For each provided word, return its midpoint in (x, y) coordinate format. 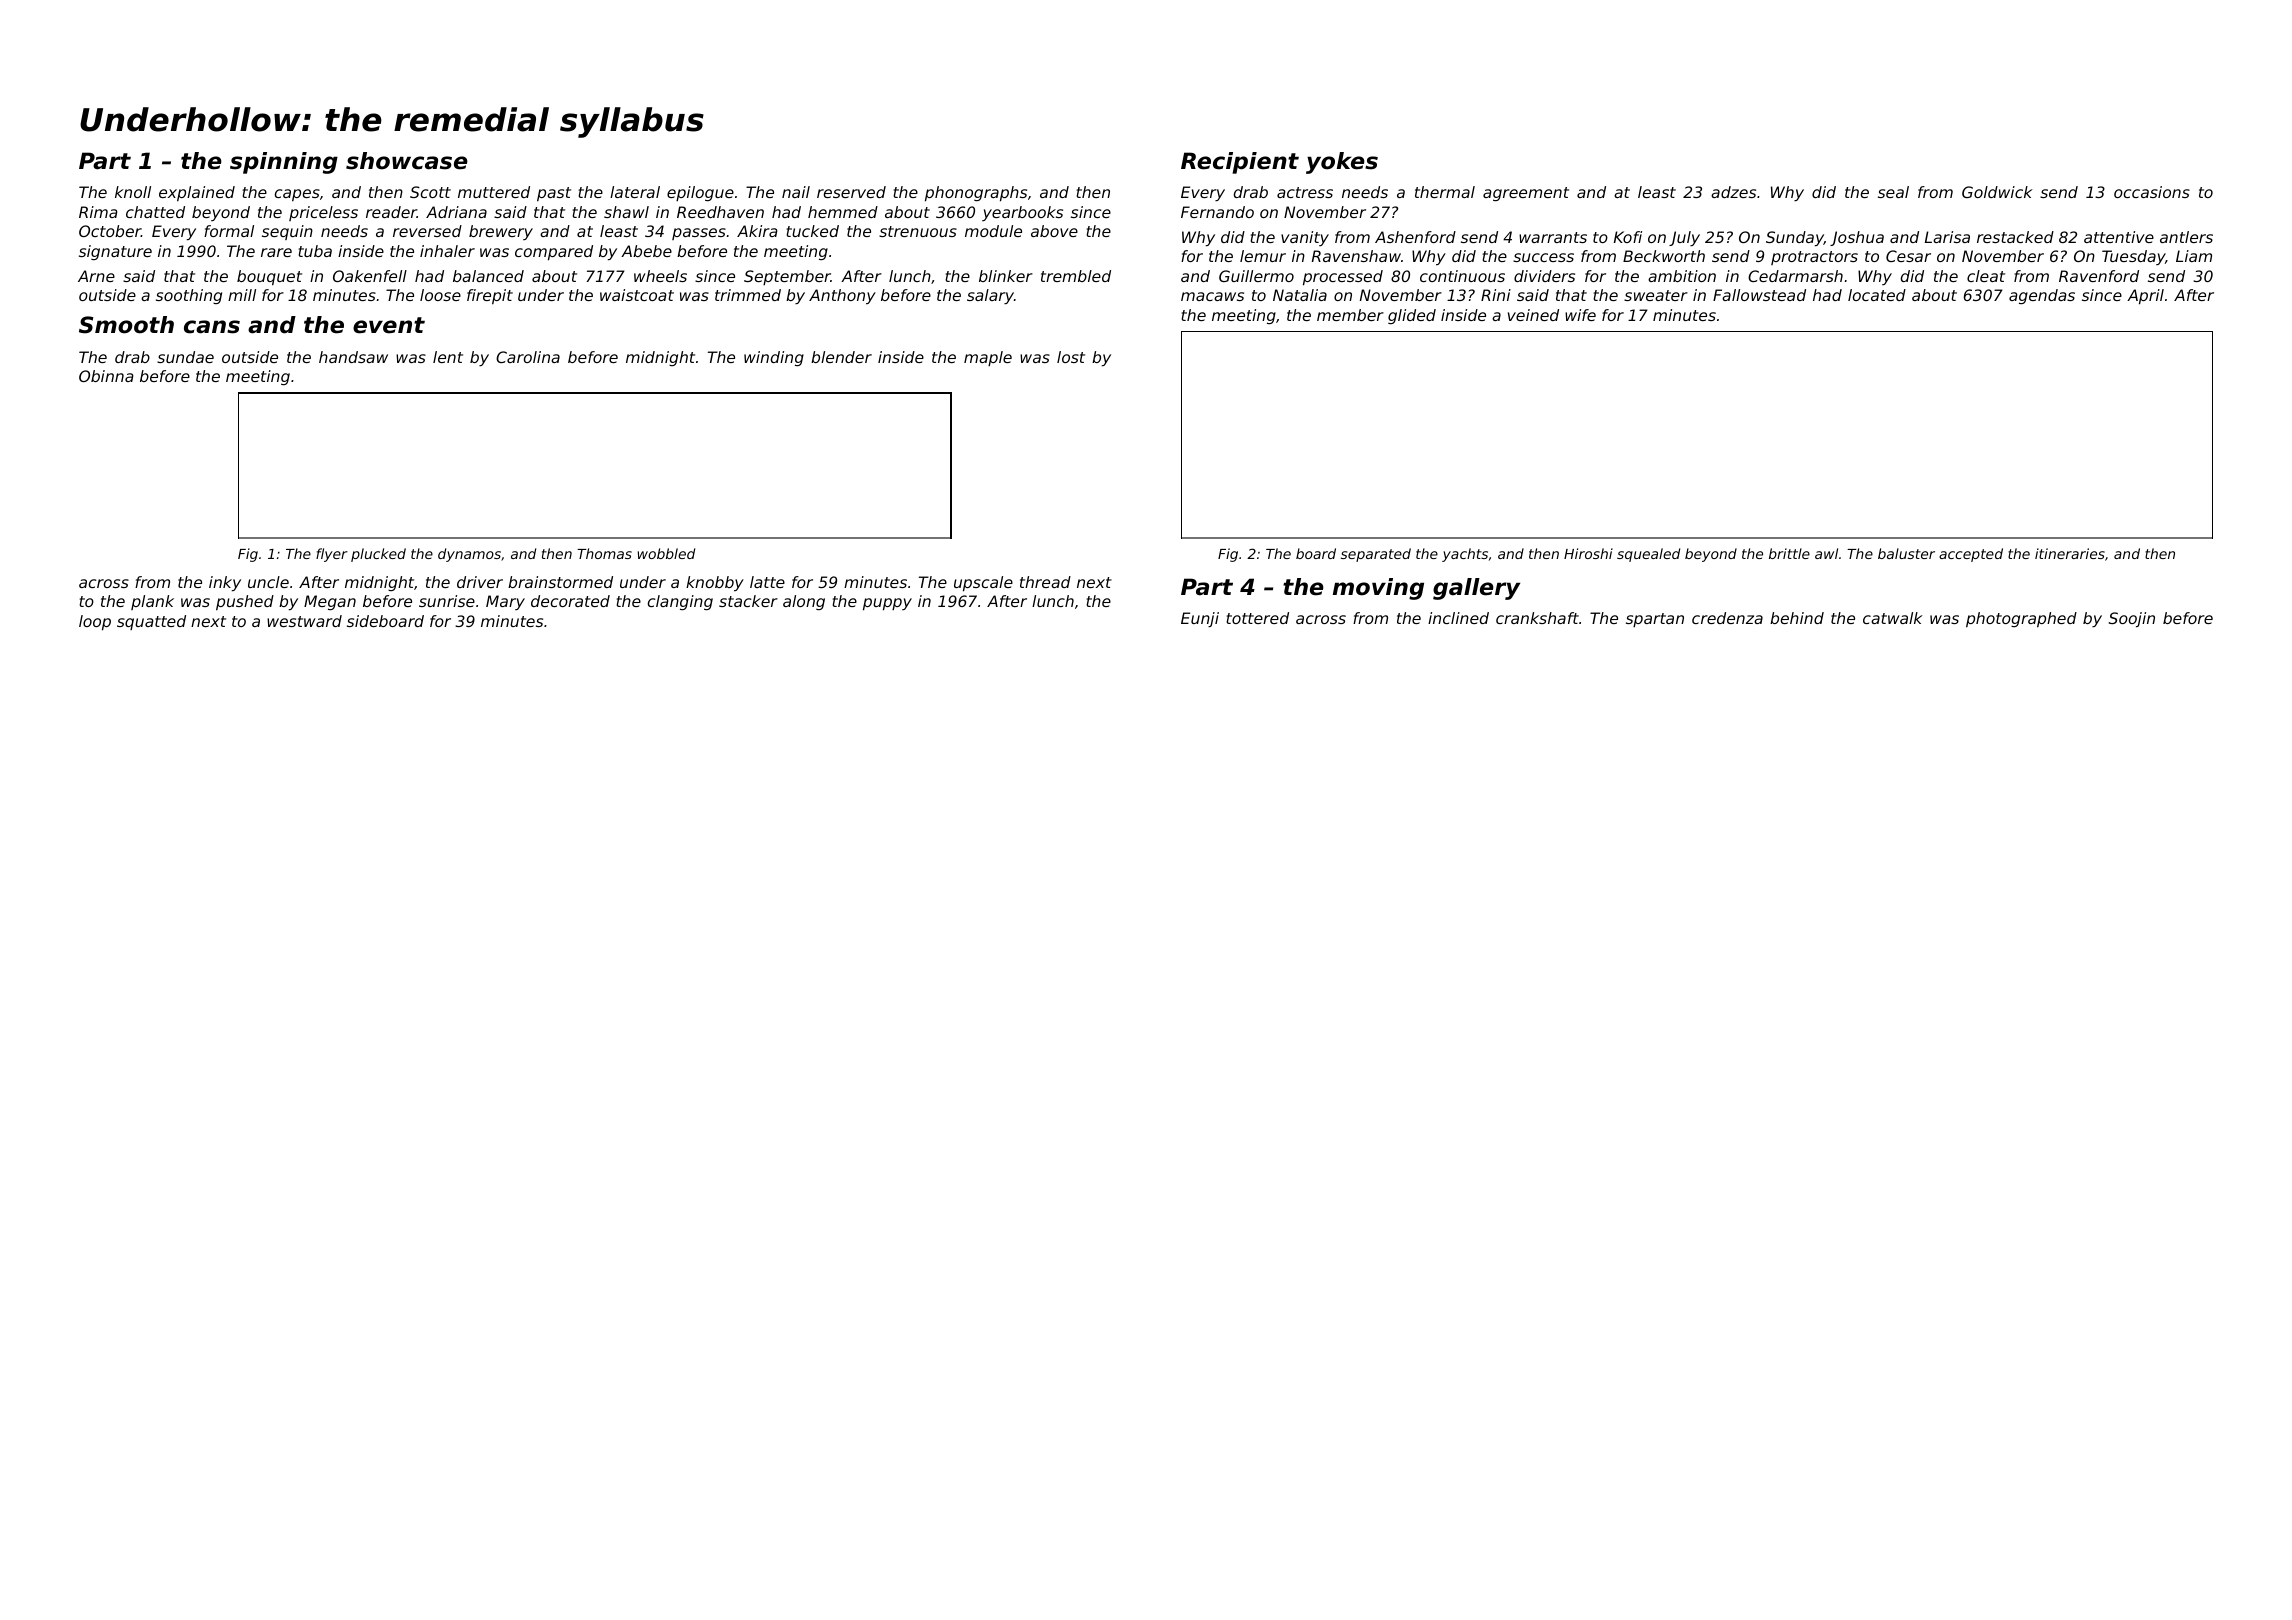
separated (1376, 555)
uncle (268, 582)
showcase (407, 161)
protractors (1814, 258)
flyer (332, 555)
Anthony (842, 297)
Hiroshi (1588, 553)
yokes (1342, 163)
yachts (1465, 555)
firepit (490, 297)
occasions (2152, 192)
